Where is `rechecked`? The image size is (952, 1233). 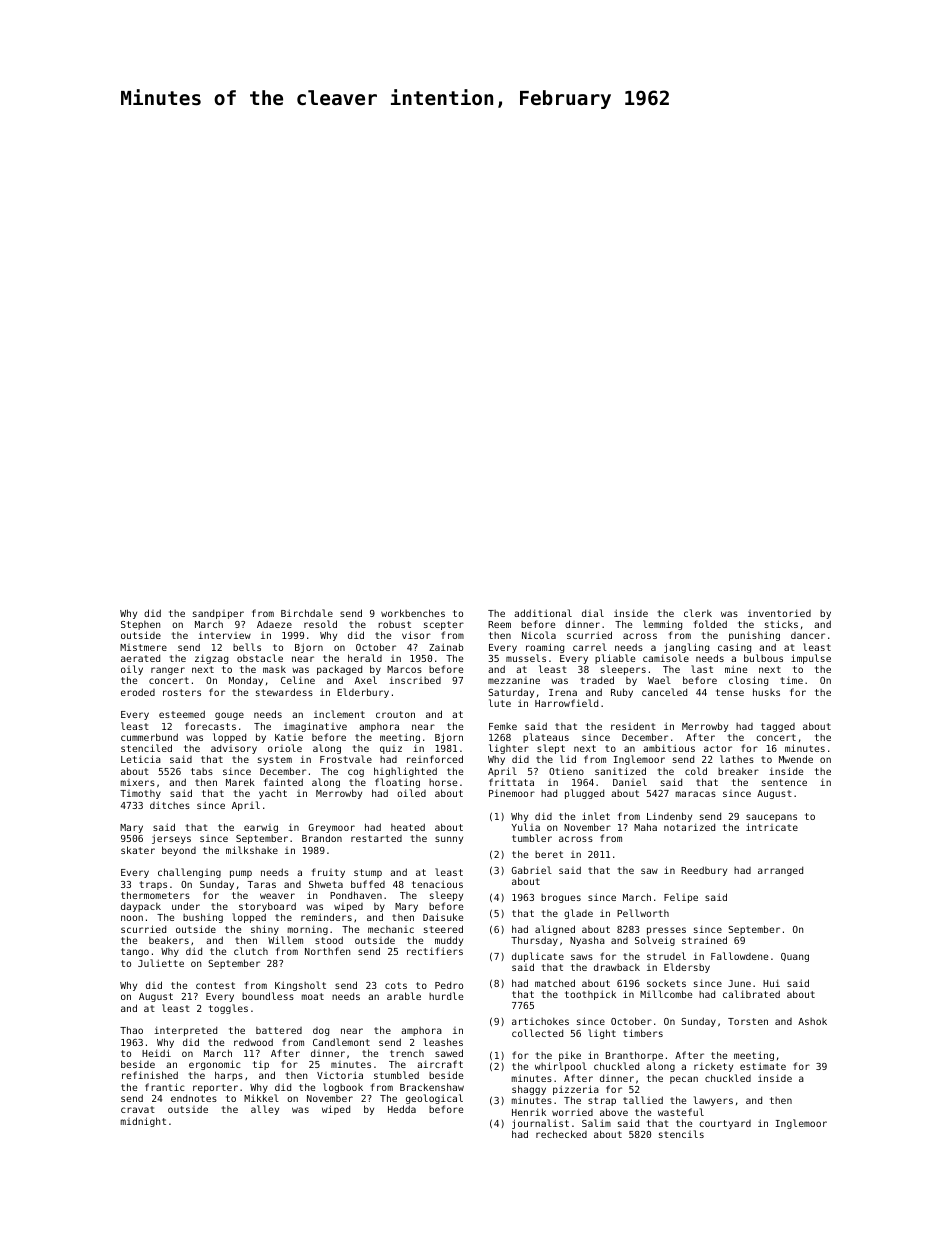
rechecked is located at coordinates (561, 1134).
